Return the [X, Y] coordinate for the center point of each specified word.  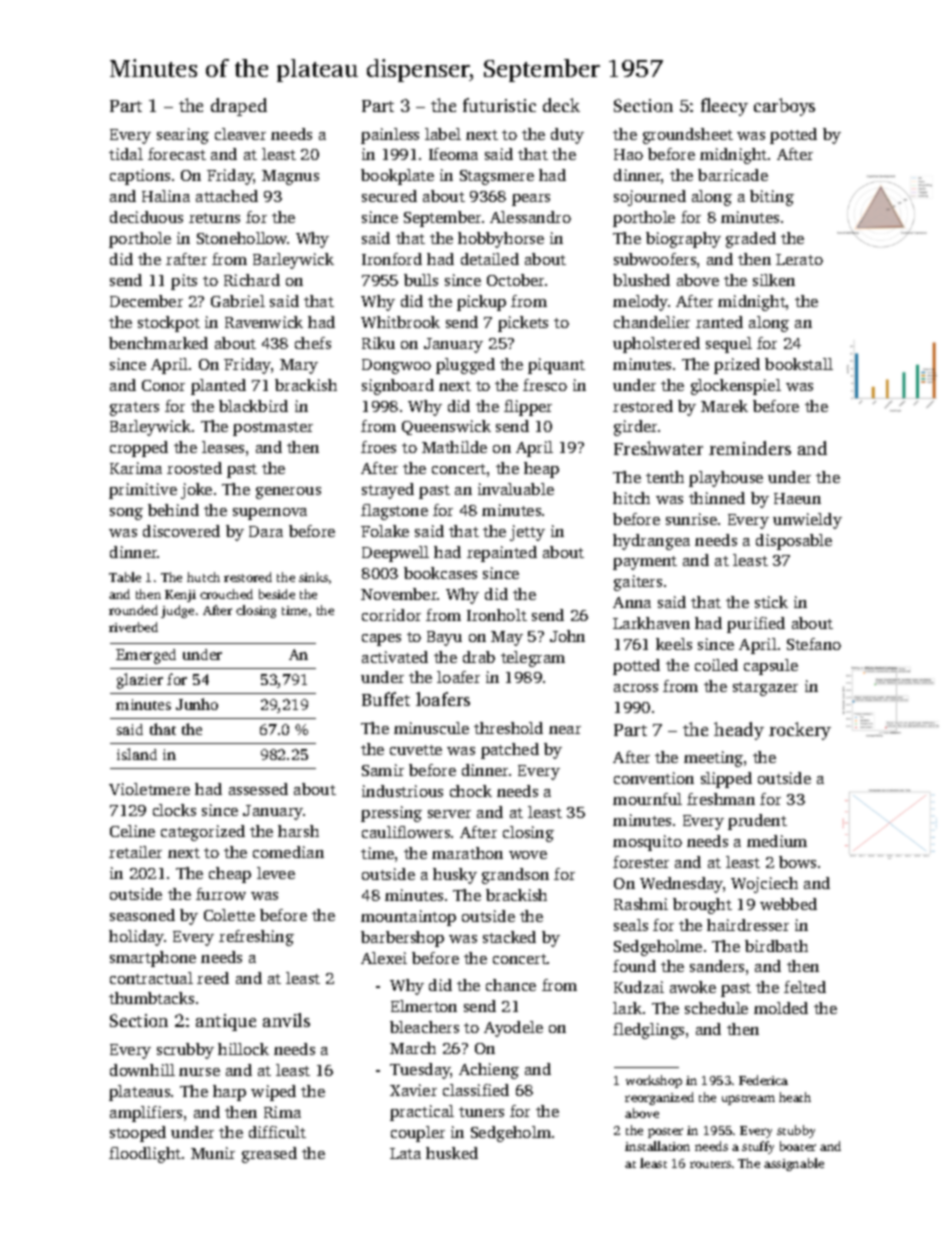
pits [184, 282]
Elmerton [424, 1006]
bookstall [799, 364]
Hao [628, 154]
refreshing [256, 938]
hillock [243, 1049]
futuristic [499, 105]
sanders [717, 966]
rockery [800, 731]
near [565, 730]
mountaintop [408, 918]
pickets [523, 324]
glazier [140, 681]
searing [183, 136]
